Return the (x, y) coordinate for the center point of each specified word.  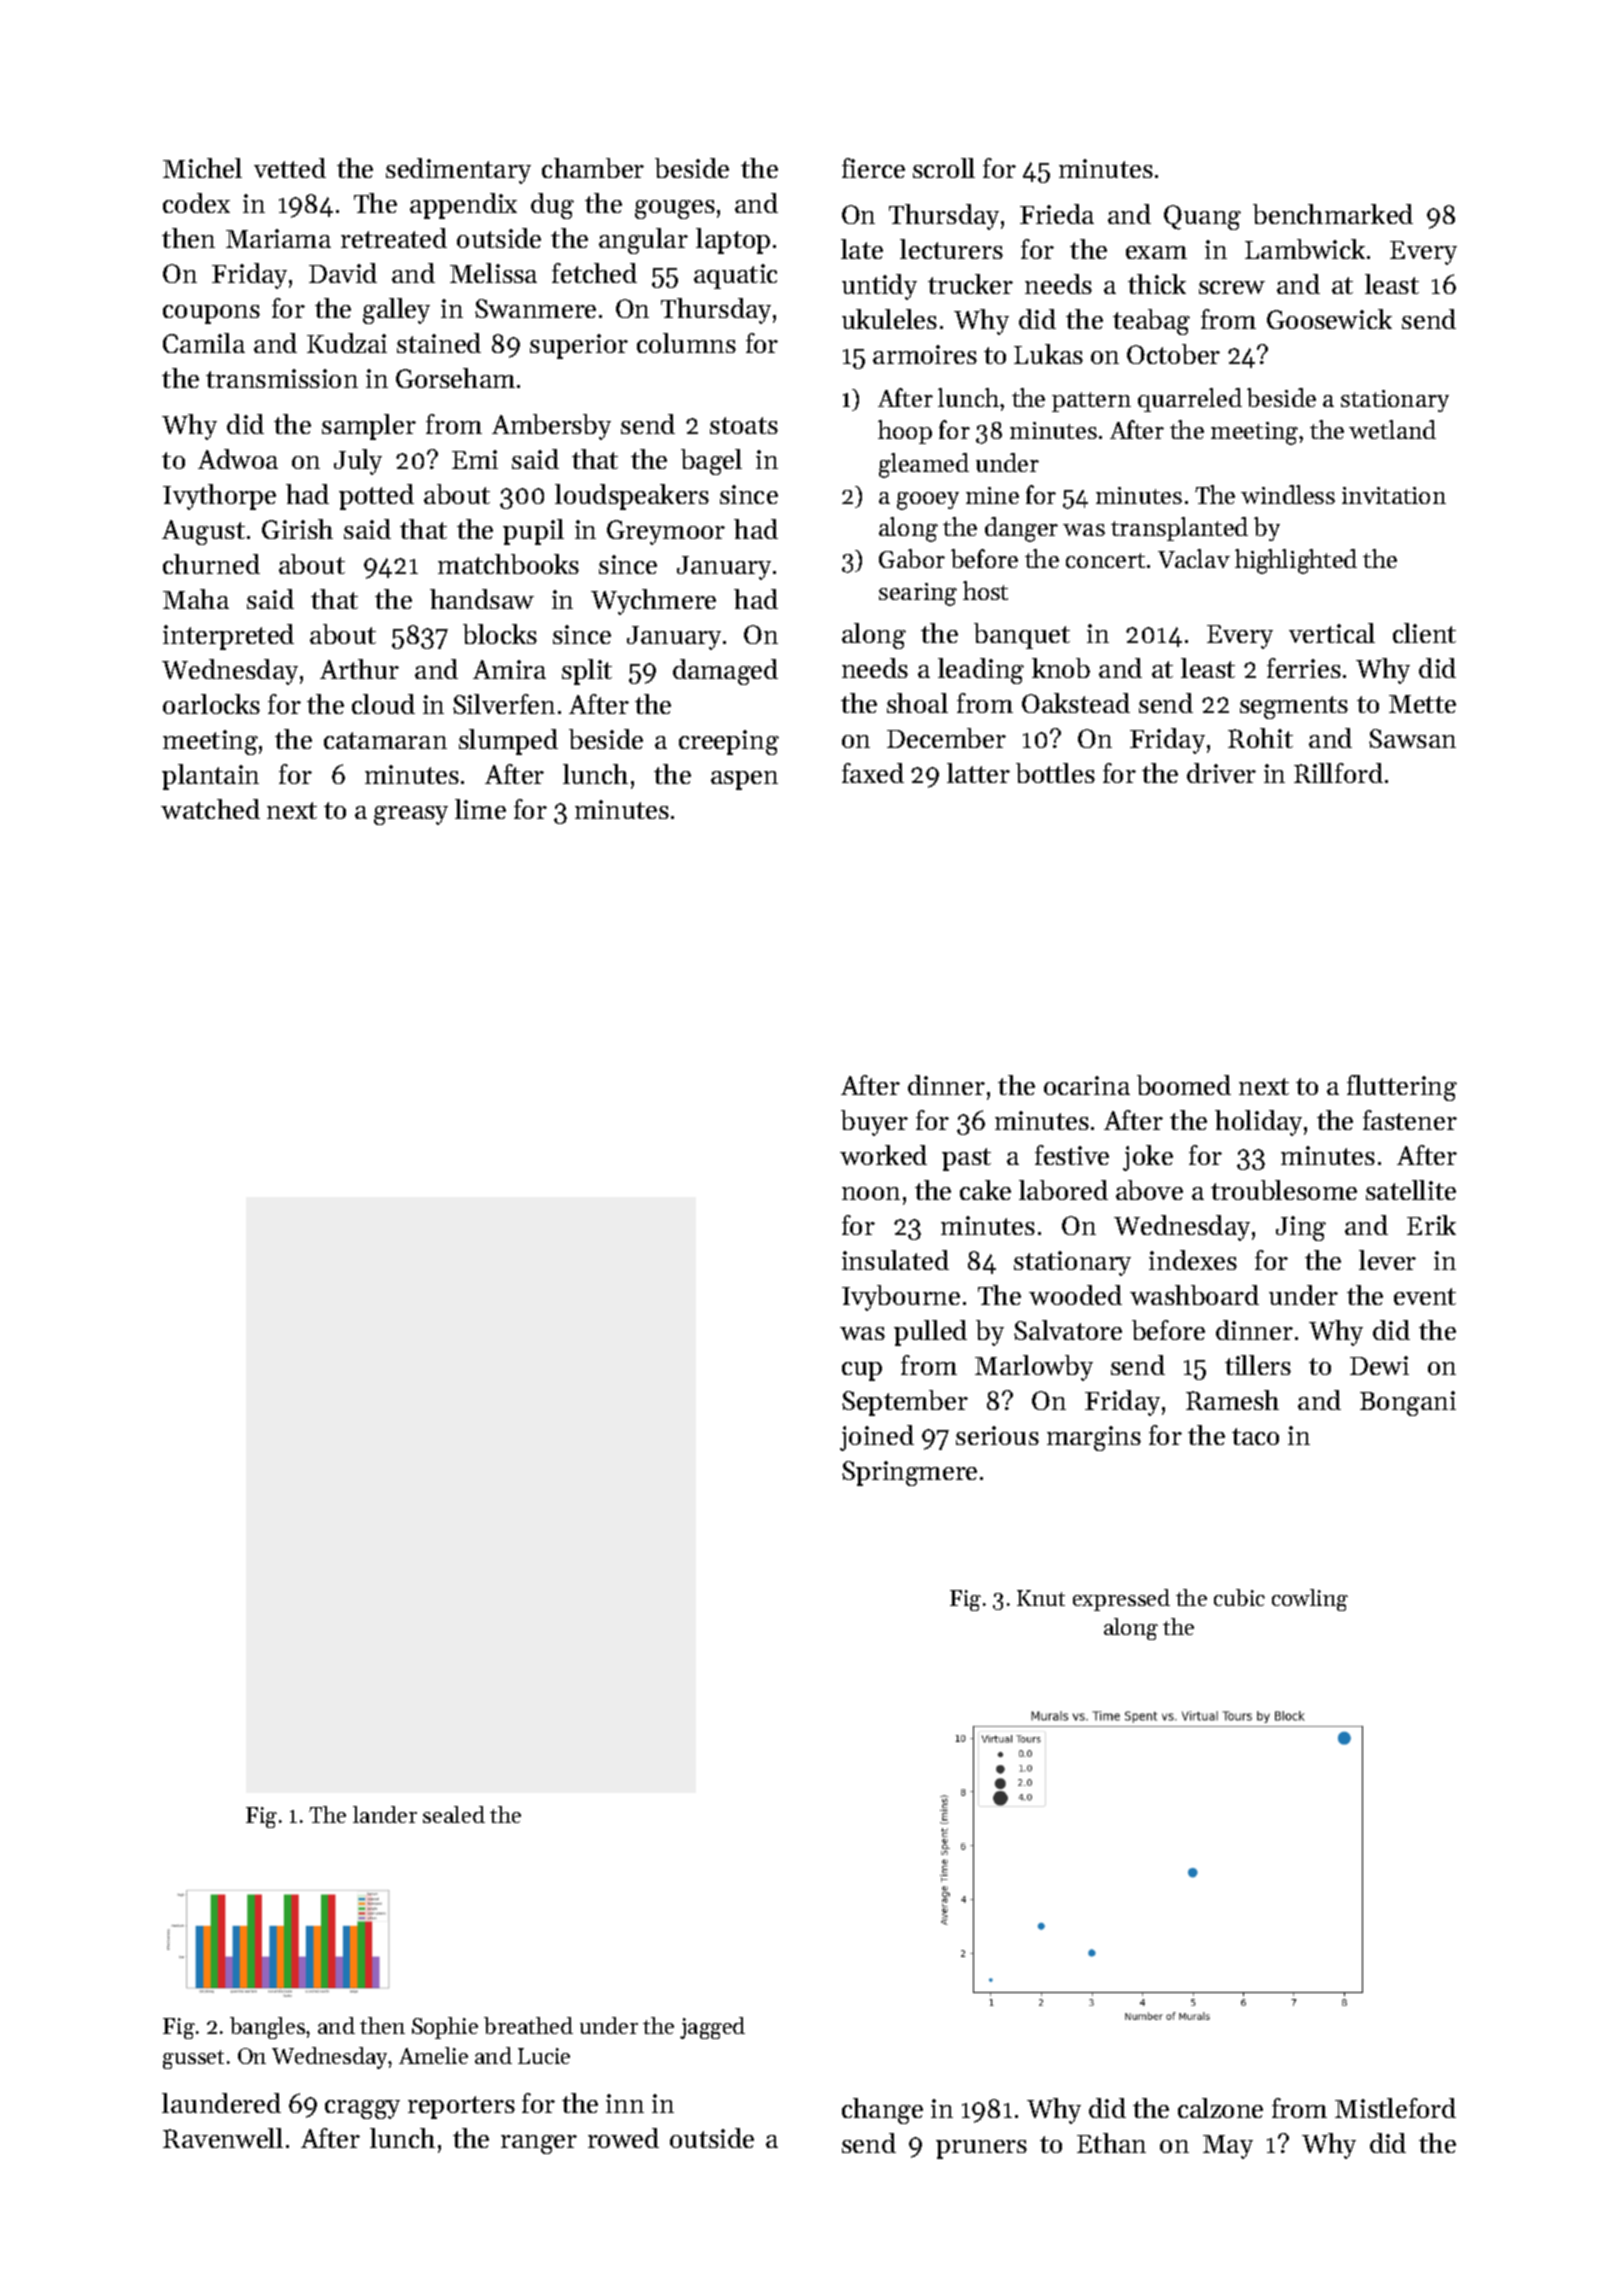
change (882, 2111)
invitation (1394, 495)
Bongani (1408, 1403)
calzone (1220, 2108)
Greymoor (666, 532)
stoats (744, 425)
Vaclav (1194, 558)
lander (385, 1814)
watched (210, 809)
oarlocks (211, 704)
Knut (1041, 1598)
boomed (1184, 1085)
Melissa (493, 273)
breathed (528, 2025)
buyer (874, 1123)
